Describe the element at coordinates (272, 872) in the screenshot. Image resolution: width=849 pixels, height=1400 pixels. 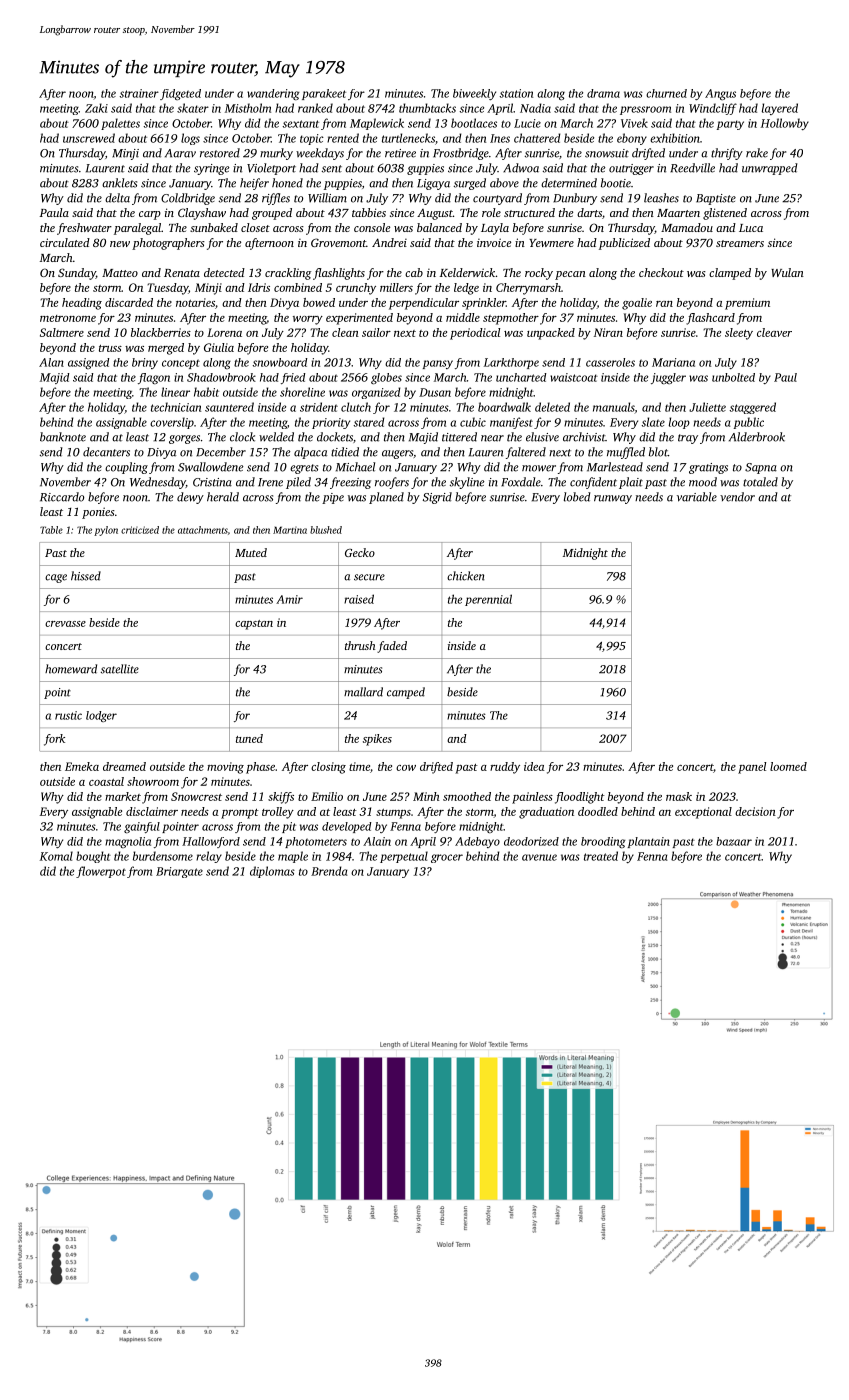
I see `diplomas` at that location.
